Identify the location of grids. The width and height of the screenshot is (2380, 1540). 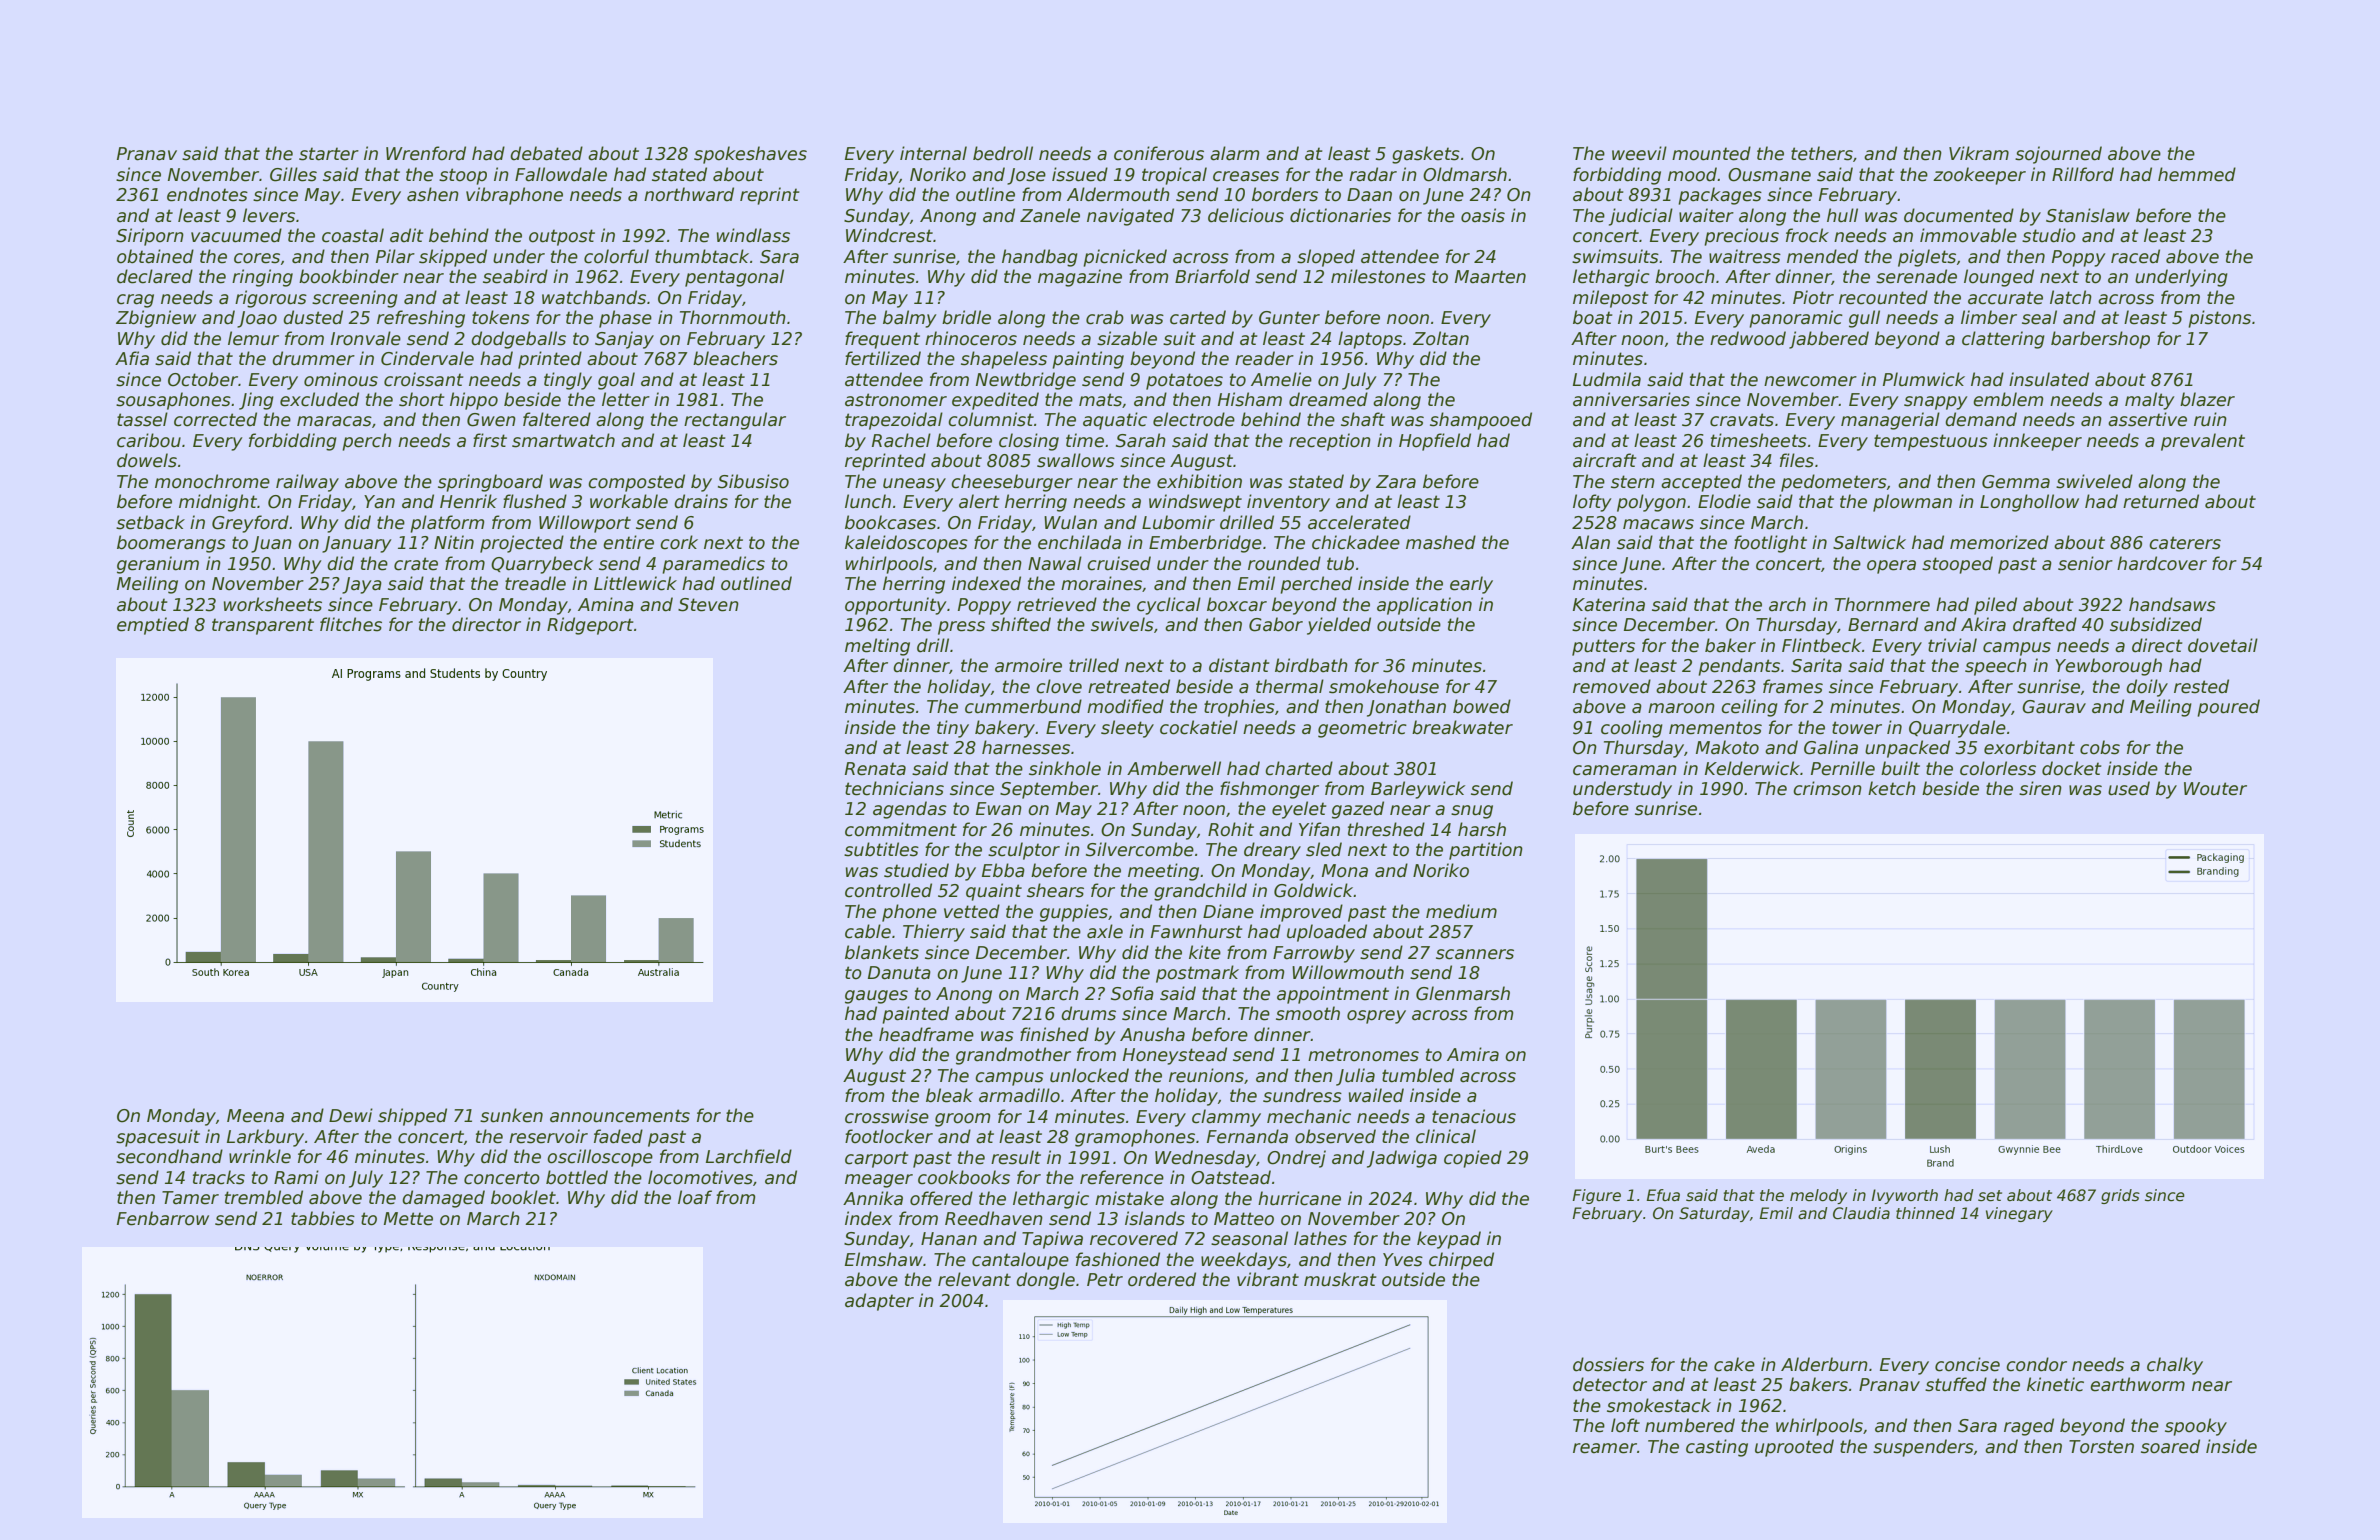
(2120, 1196).
